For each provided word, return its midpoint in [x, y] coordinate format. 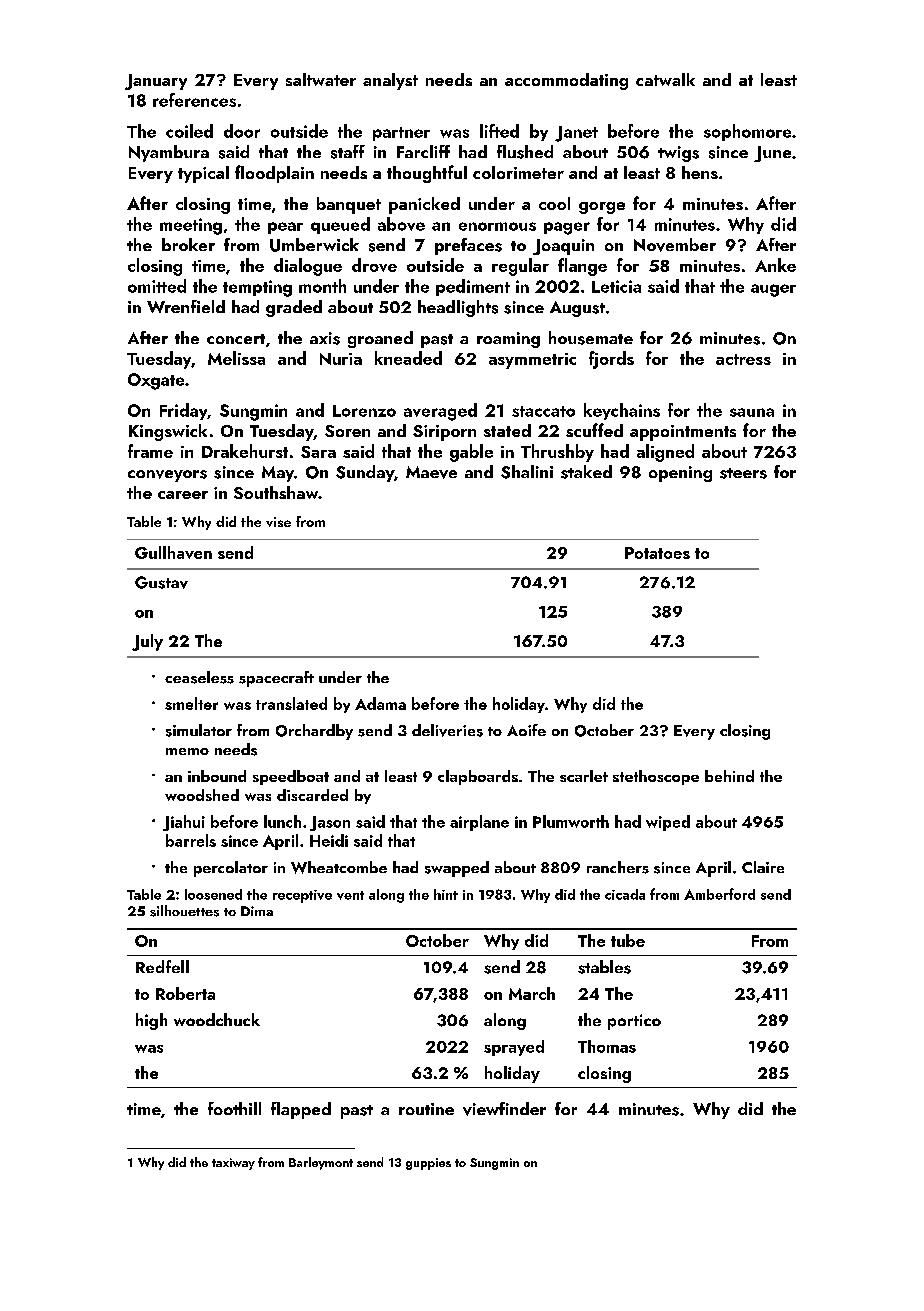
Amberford [719, 894]
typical [203, 174]
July [147, 642]
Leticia [616, 286]
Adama [380, 703]
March [532, 993]
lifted [499, 131]
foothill [234, 1108]
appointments [683, 433]
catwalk [665, 79]
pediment [473, 287]
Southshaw [276, 492]
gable [471, 453]
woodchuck [217, 1019]
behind [729, 776]
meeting [191, 226]
